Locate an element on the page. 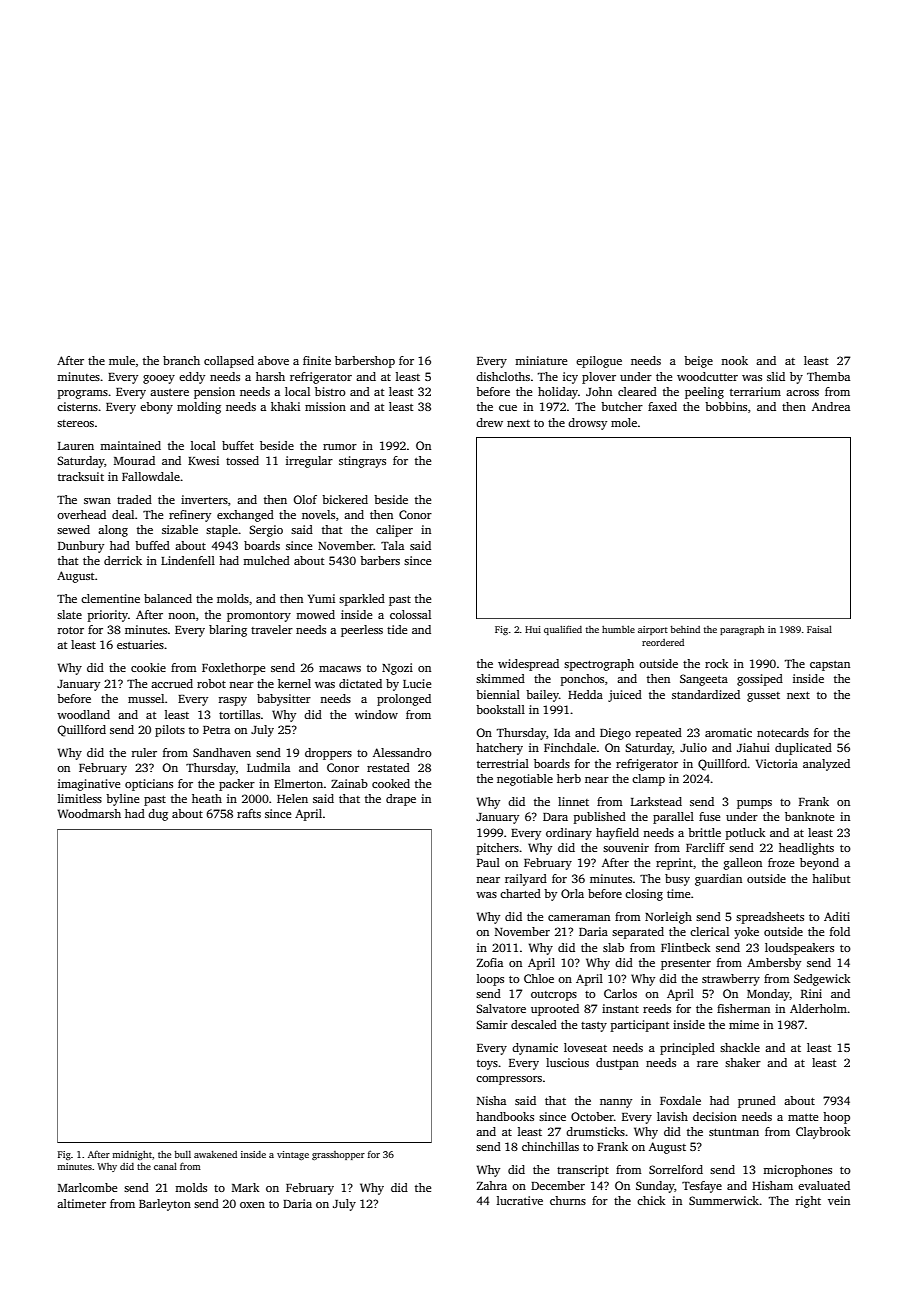 This image has width=908, height=1316. airport is located at coordinates (653, 630).
